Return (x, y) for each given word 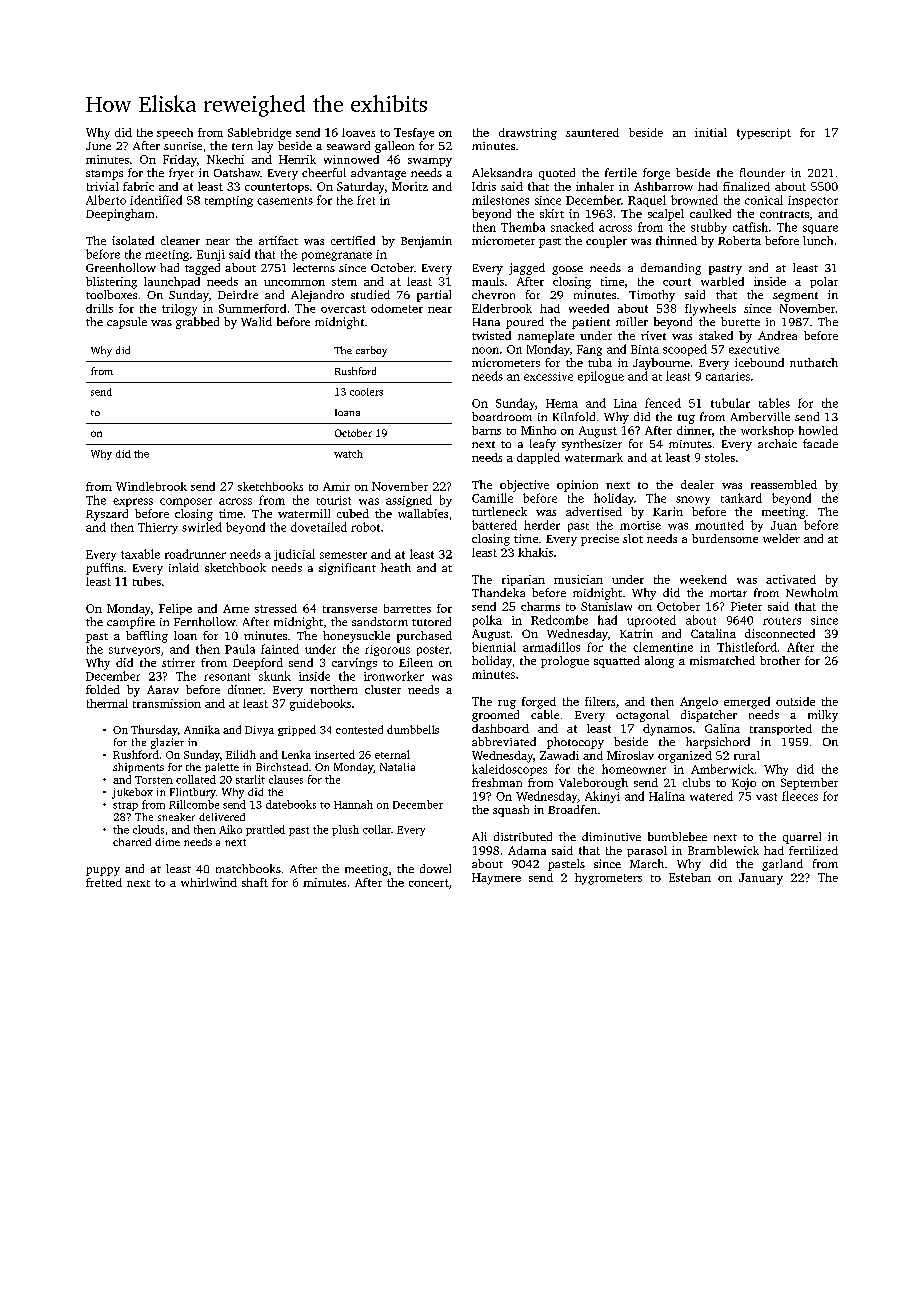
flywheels (710, 310)
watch (348, 454)
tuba (600, 362)
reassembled (784, 484)
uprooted (651, 621)
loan (185, 635)
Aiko (230, 829)
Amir (336, 486)
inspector (813, 201)
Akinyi (602, 797)
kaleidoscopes (509, 770)
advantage (378, 174)
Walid (256, 321)
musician (578, 579)
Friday (180, 161)
